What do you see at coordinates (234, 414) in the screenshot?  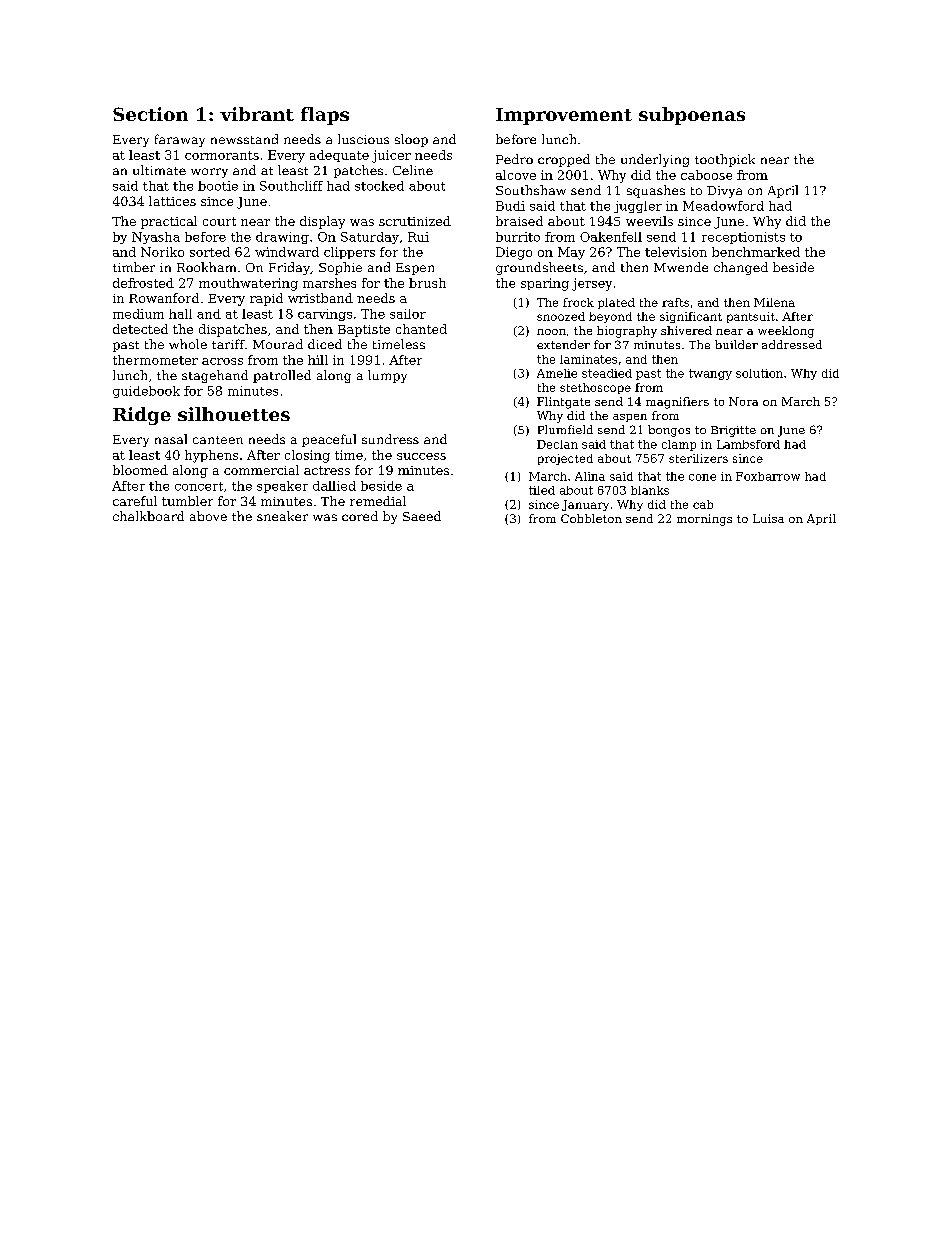 I see `silhouettes` at bounding box center [234, 414].
